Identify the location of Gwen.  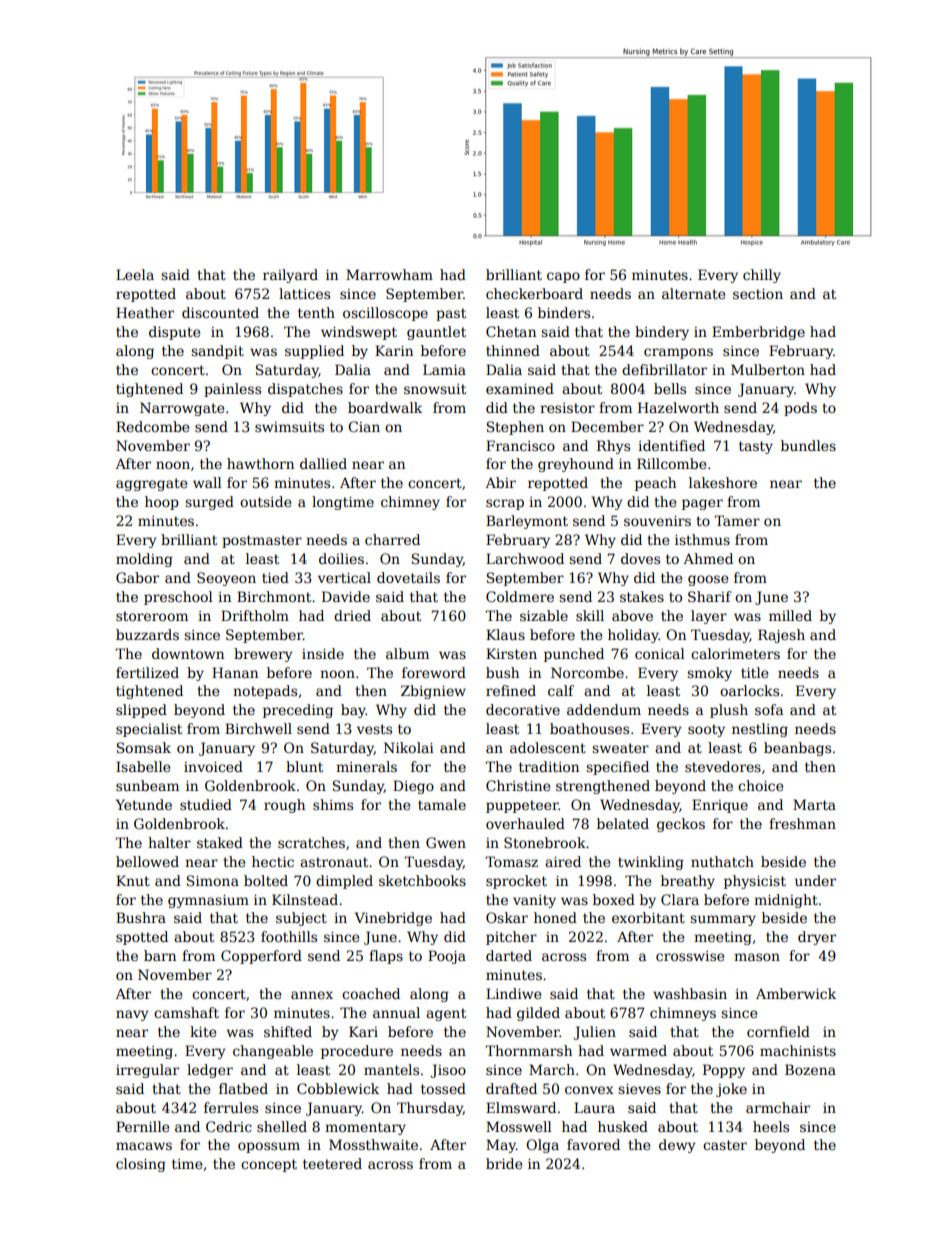
(446, 842).
